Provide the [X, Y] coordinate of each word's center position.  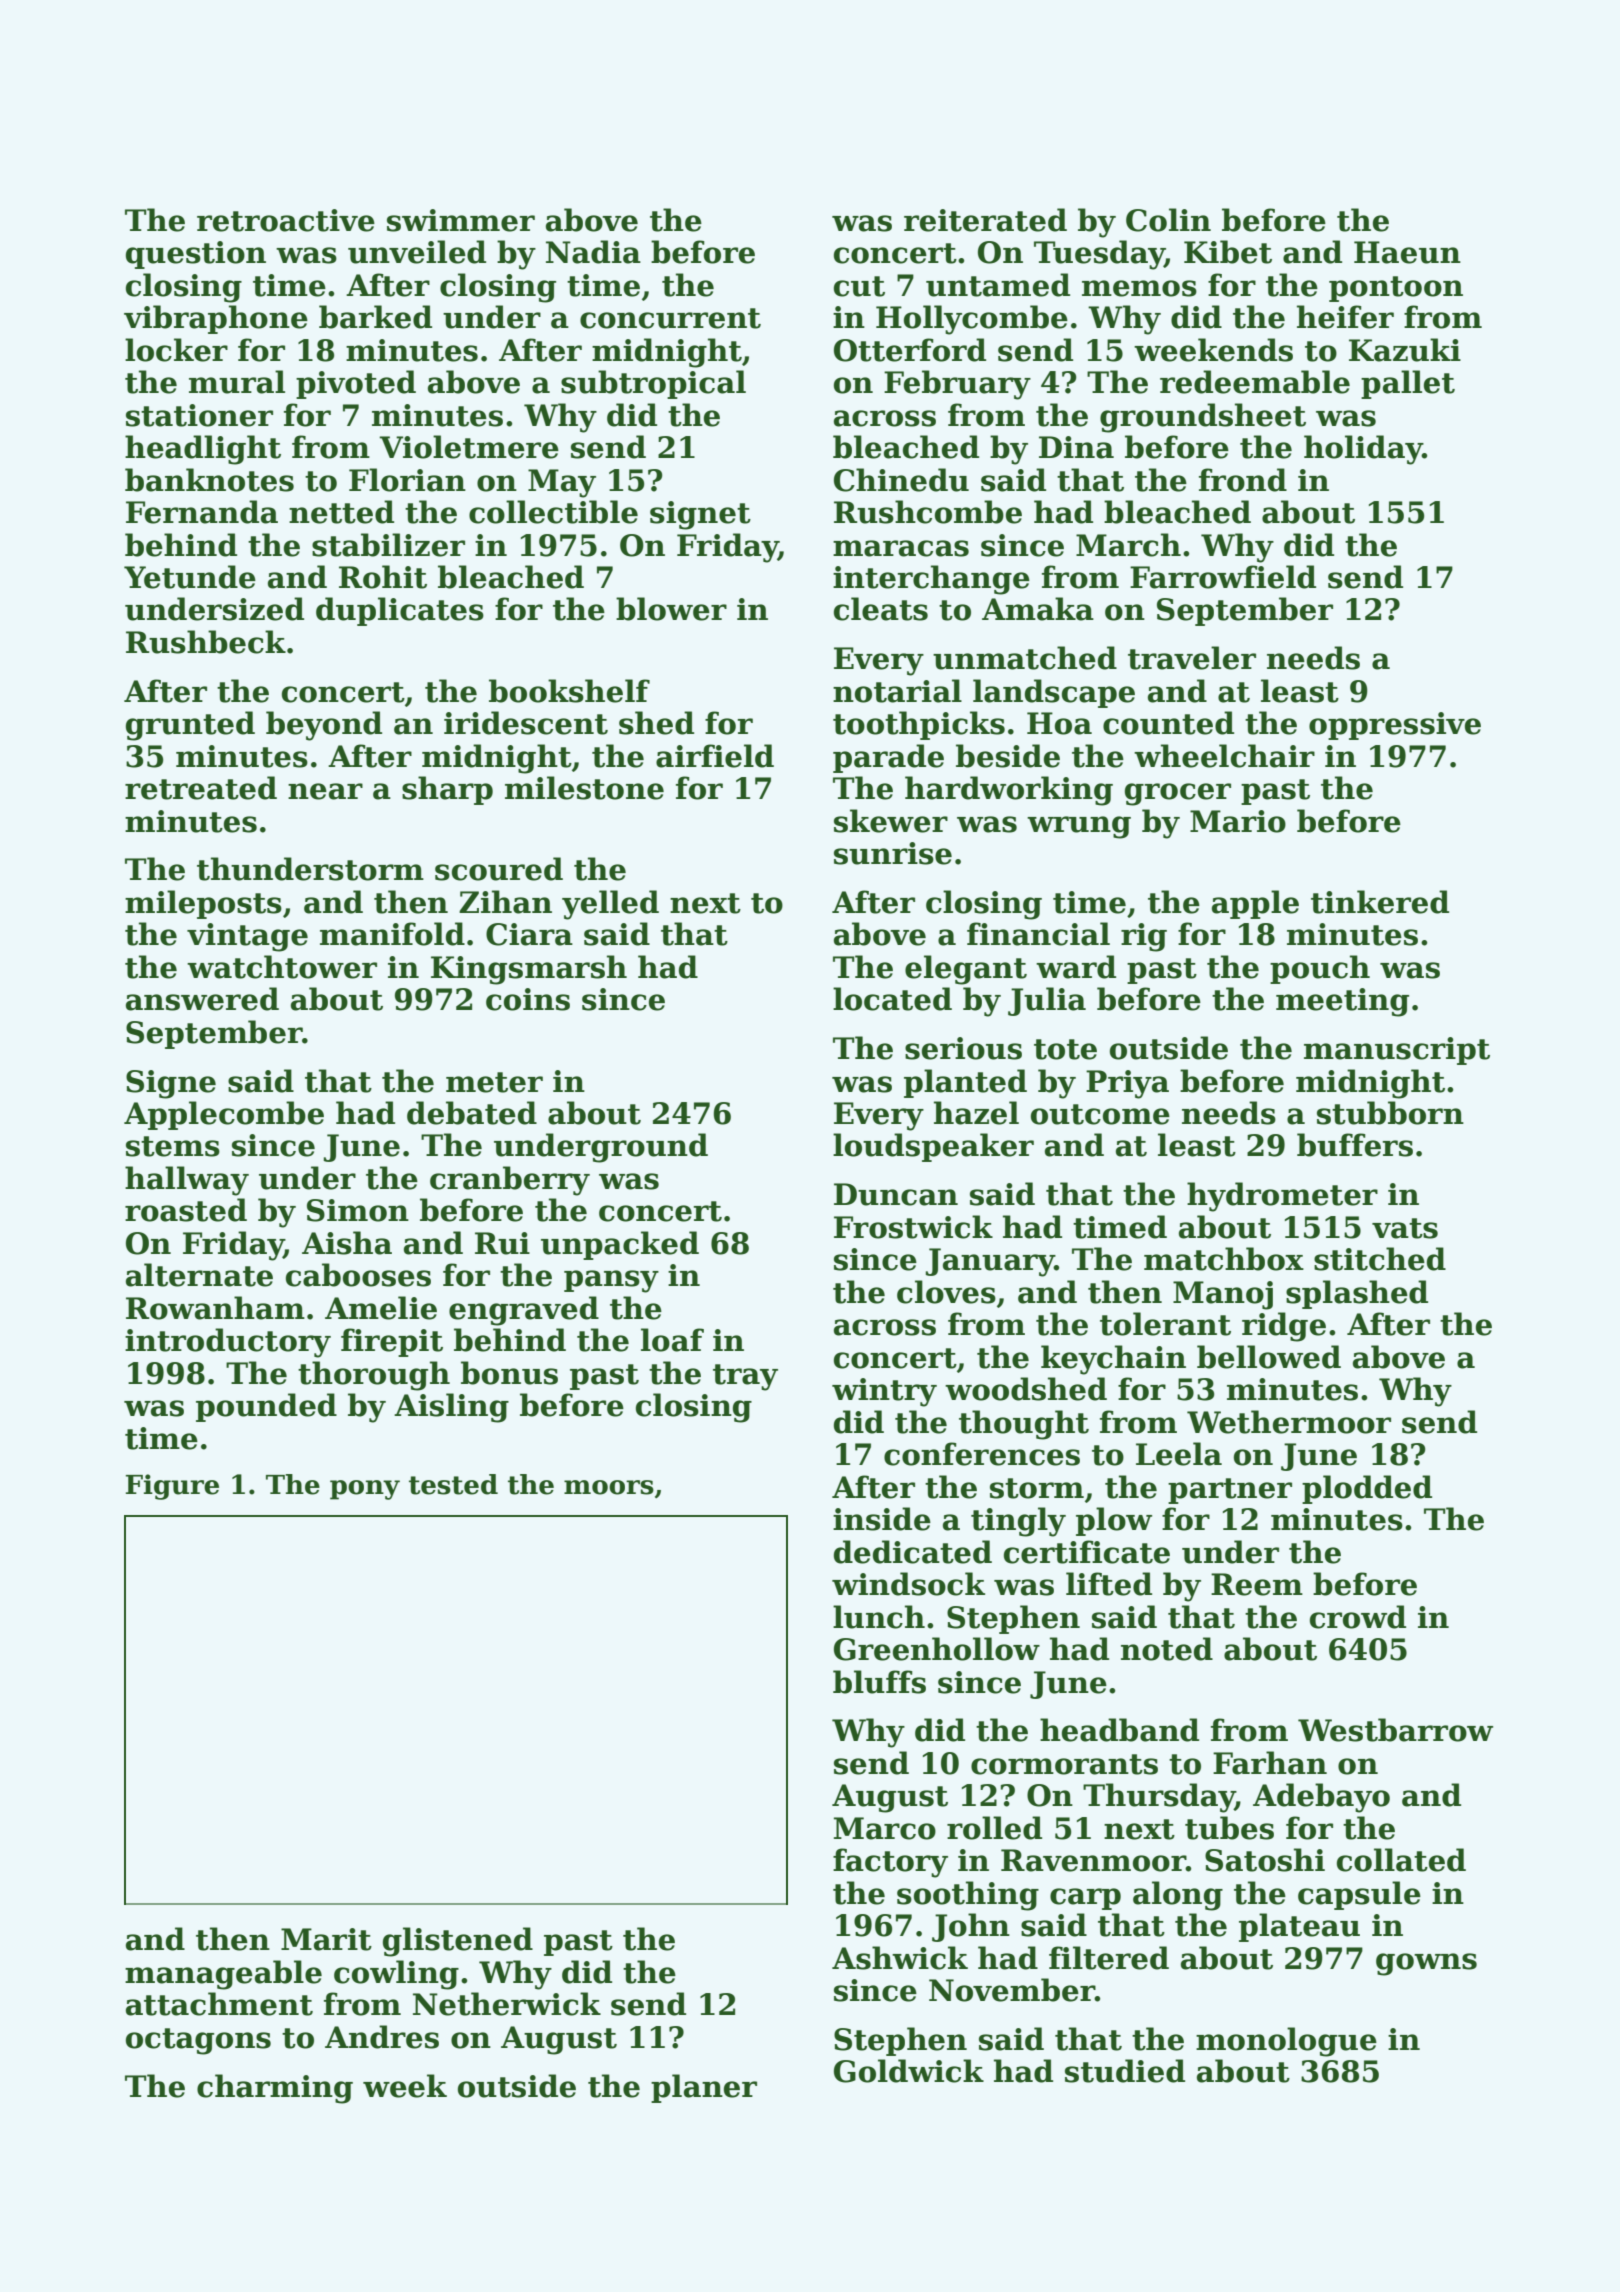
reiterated [985, 220]
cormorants [1064, 1764]
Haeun [1407, 252]
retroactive [286, 220]
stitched [1380, 1259]
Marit [326, 1939]
